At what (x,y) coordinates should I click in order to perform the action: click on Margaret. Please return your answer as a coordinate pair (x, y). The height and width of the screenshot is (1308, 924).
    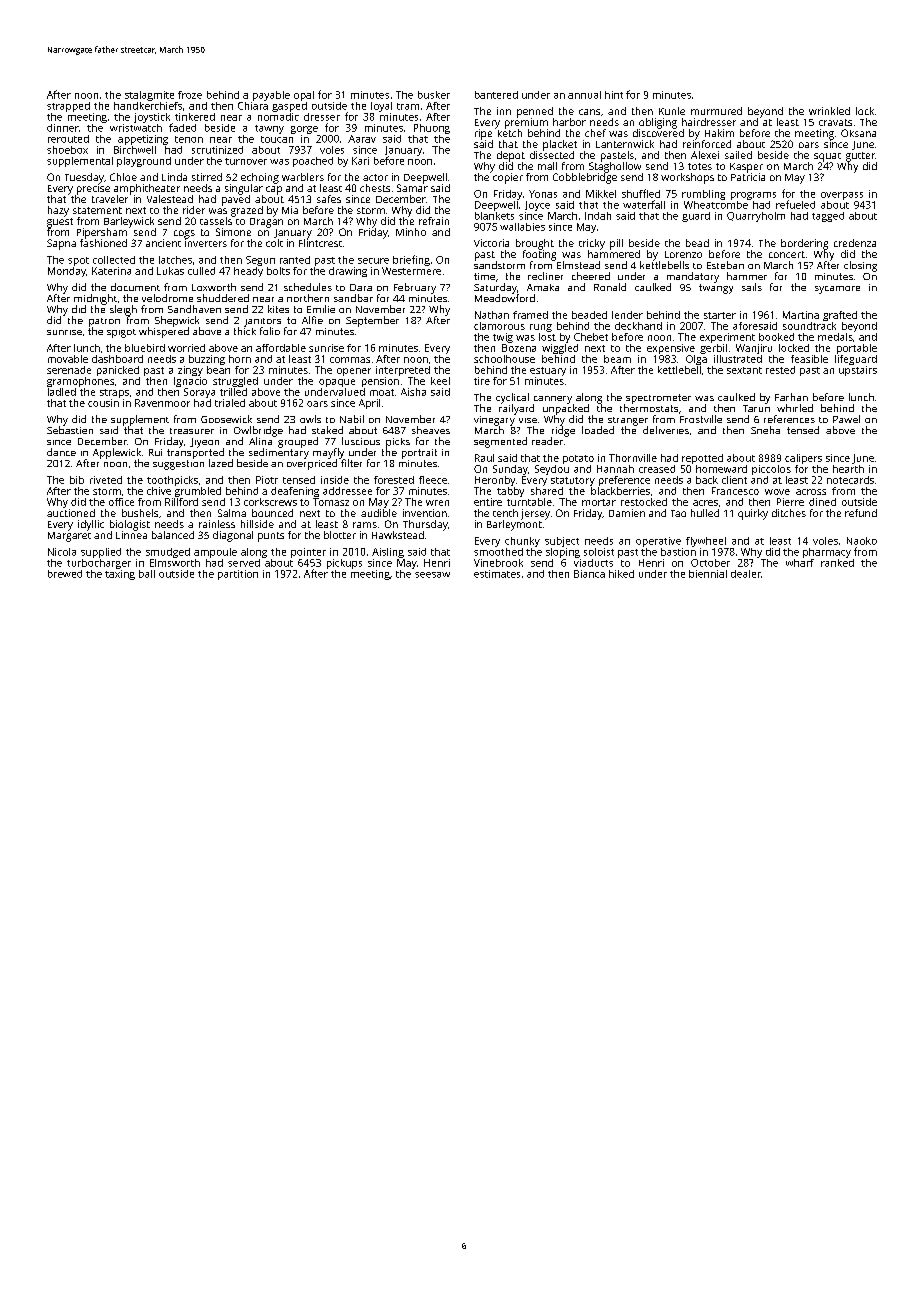
    Looking at the image, I should click on (69, 537).
